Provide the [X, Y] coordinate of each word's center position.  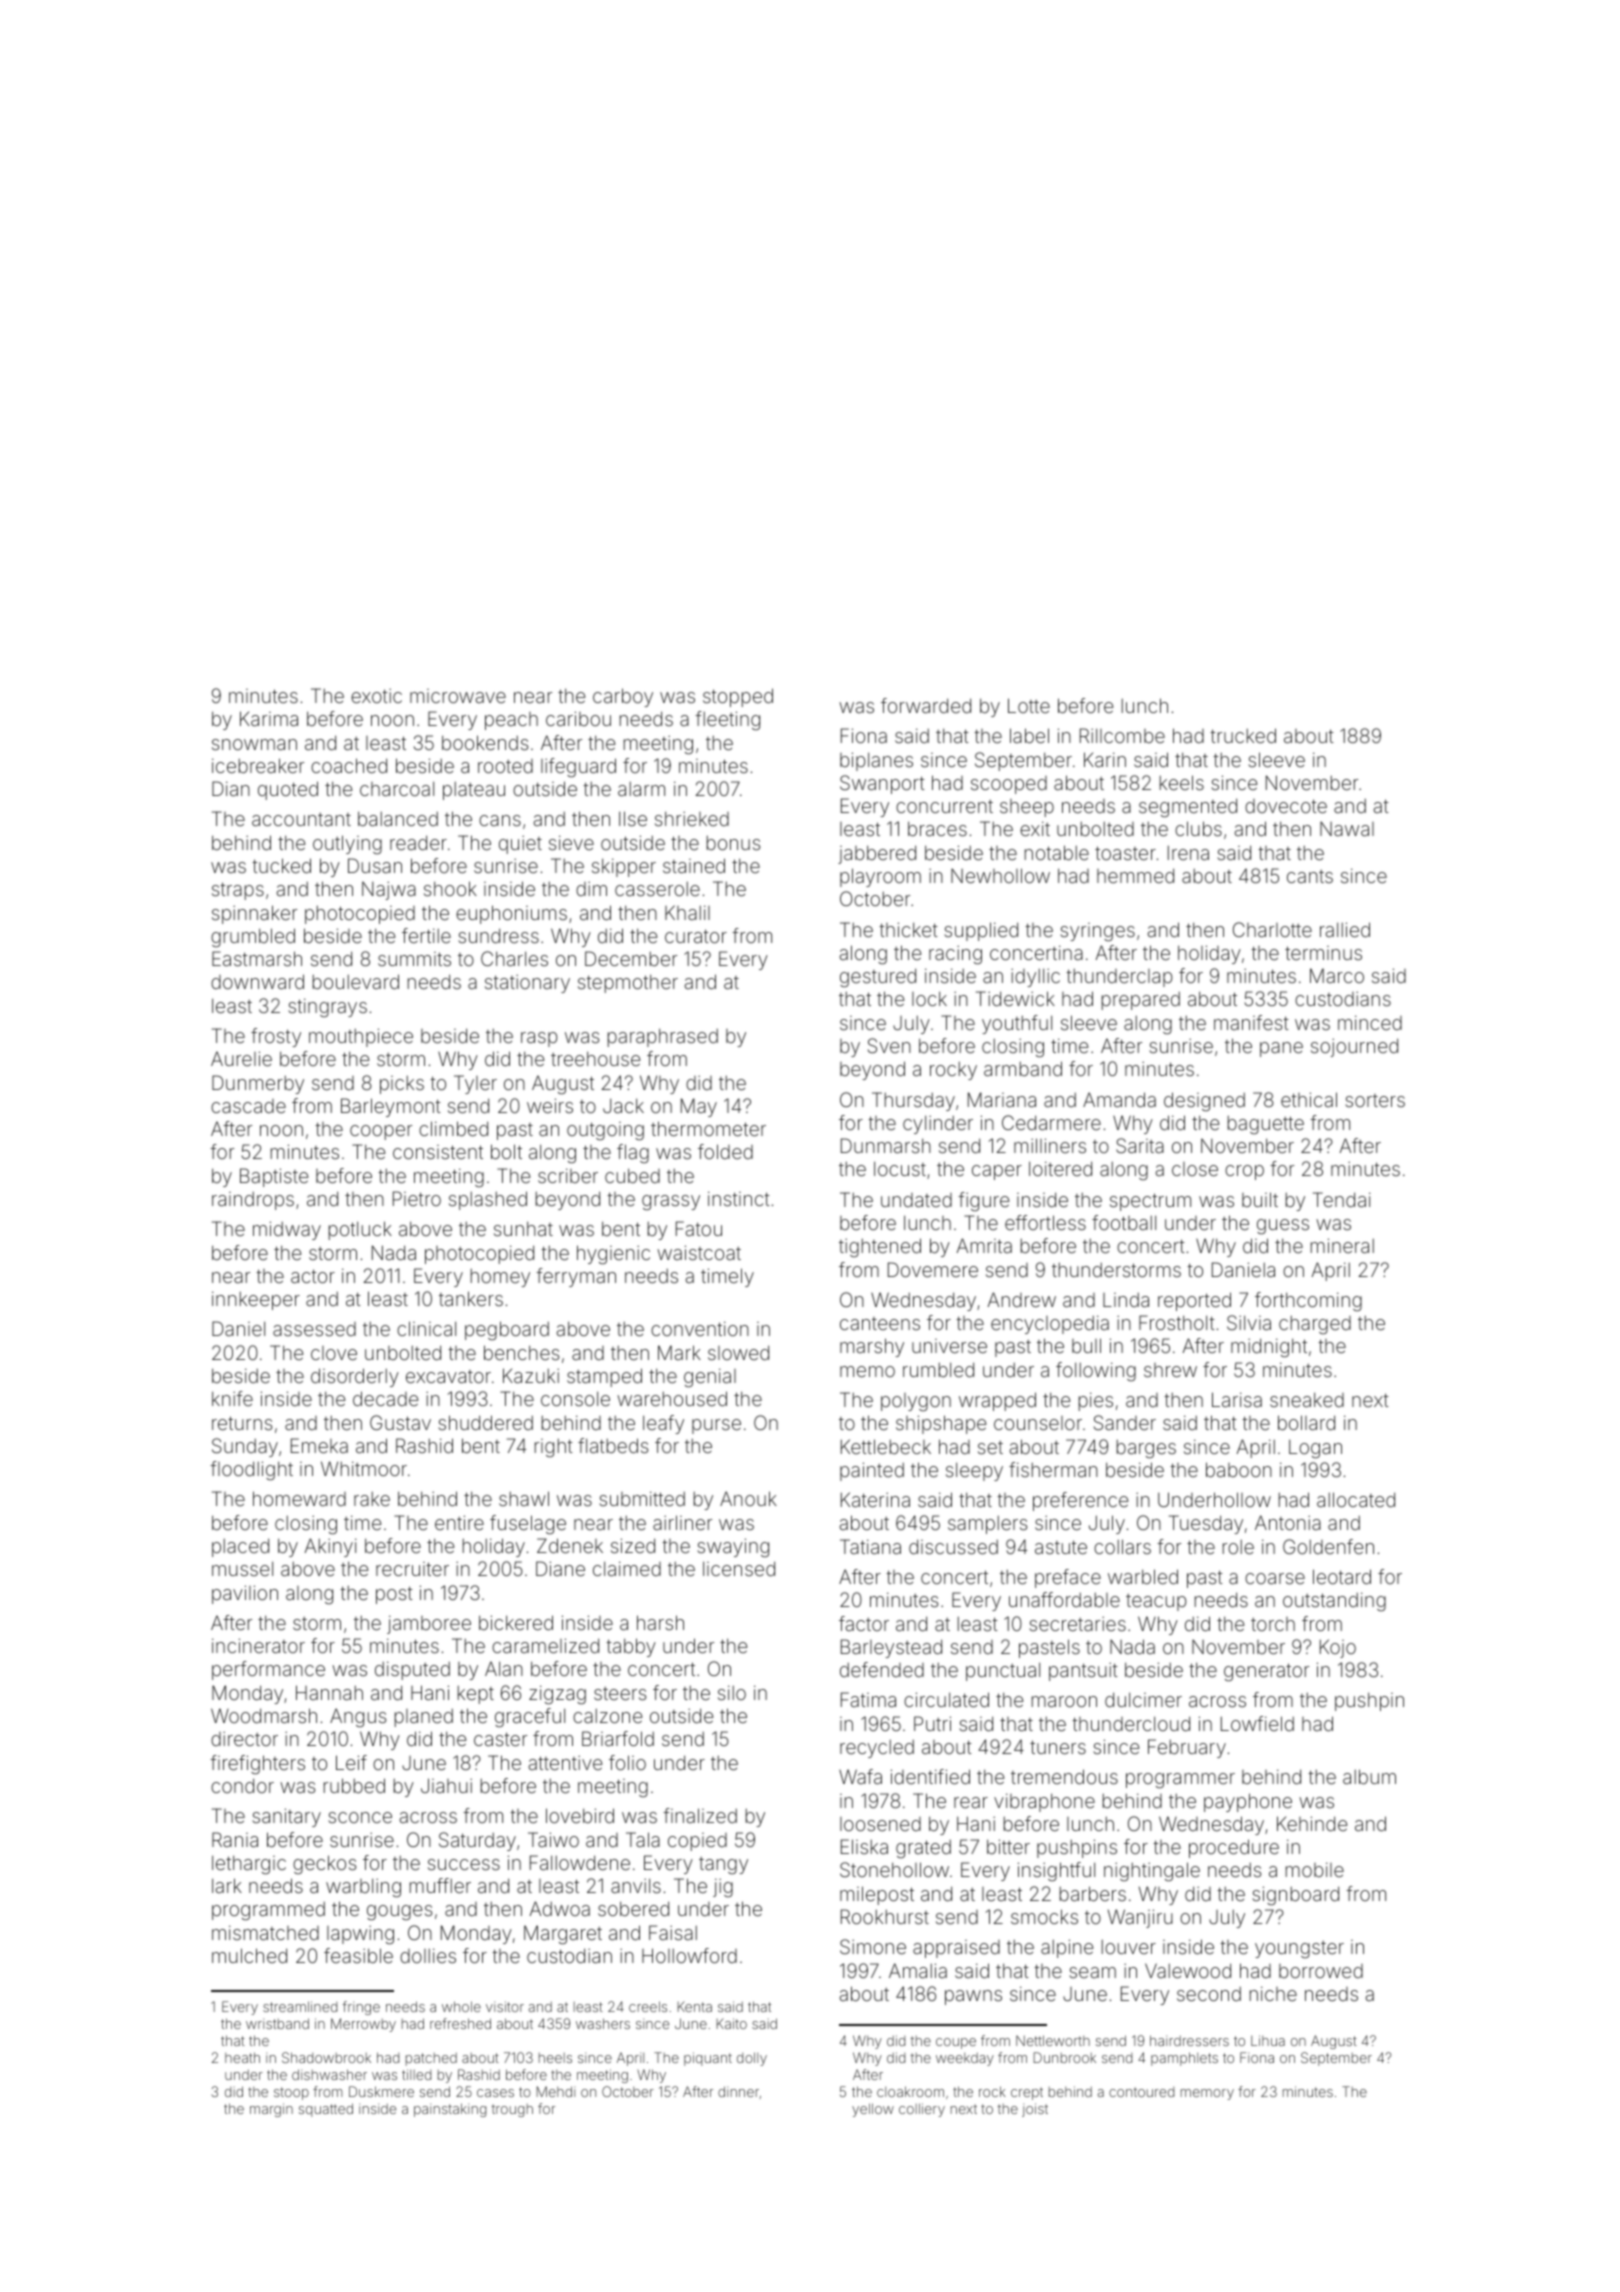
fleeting [727, 720]
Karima [269, 718]
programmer [1180, 1780]
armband [1023, 1068]
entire [459, 1522]
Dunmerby [258, 1084]
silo [732, 1692]
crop [1244, 1172]
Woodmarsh [264, 1715]
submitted [642, 1498]
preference [1080, 1501]
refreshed [460, 2023]
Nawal [1347, 828]
